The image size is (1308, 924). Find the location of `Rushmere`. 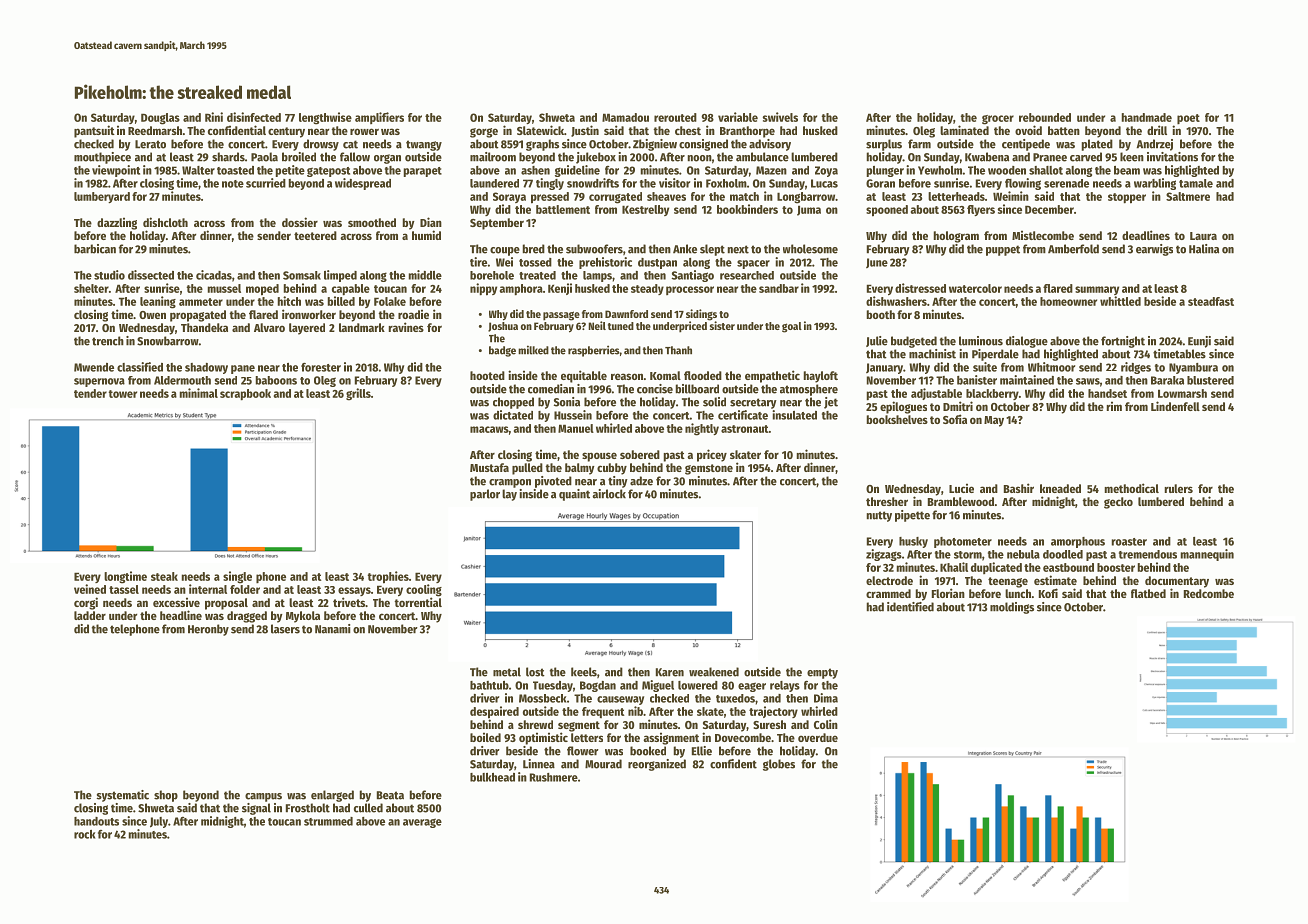

Rushmere is located at coordinates (554, 777).
